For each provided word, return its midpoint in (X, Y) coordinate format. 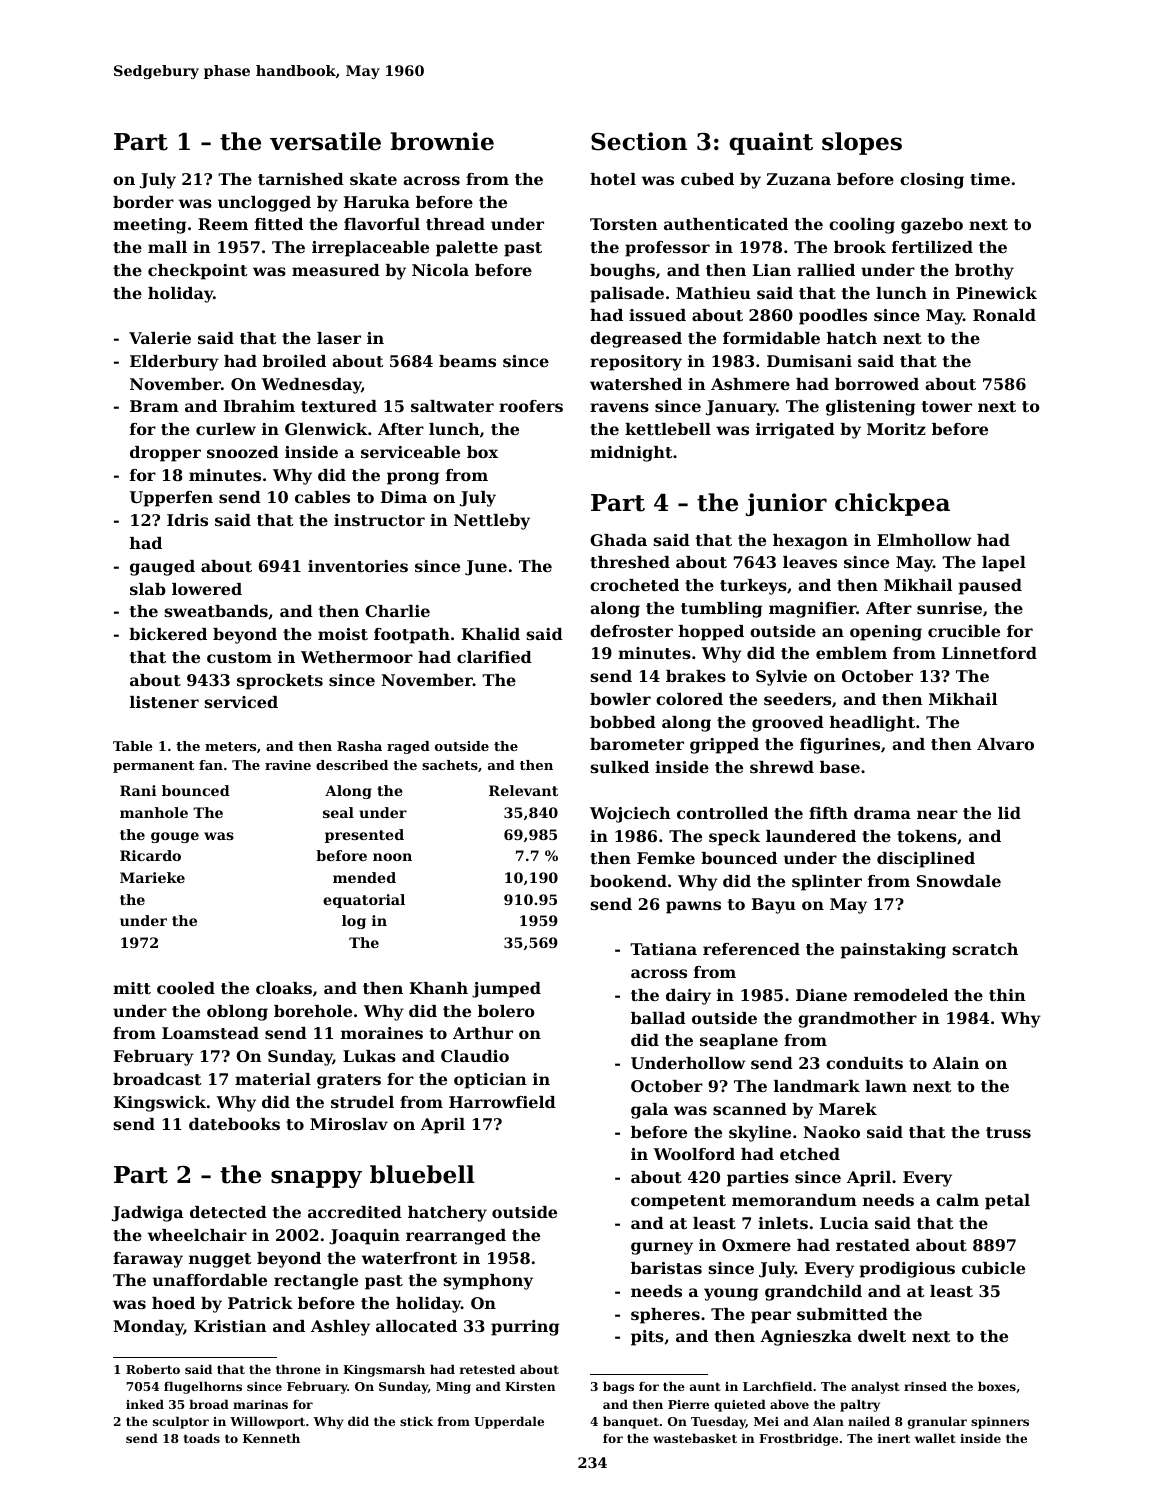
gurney (662, 1248)
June (486, 568)
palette (467, 249)
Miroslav (349, 1124)
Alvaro (1005, 744)
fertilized (932, 247)
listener (164, 702)
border (143, 202)
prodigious (907, 1270)
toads (202, 1438)
